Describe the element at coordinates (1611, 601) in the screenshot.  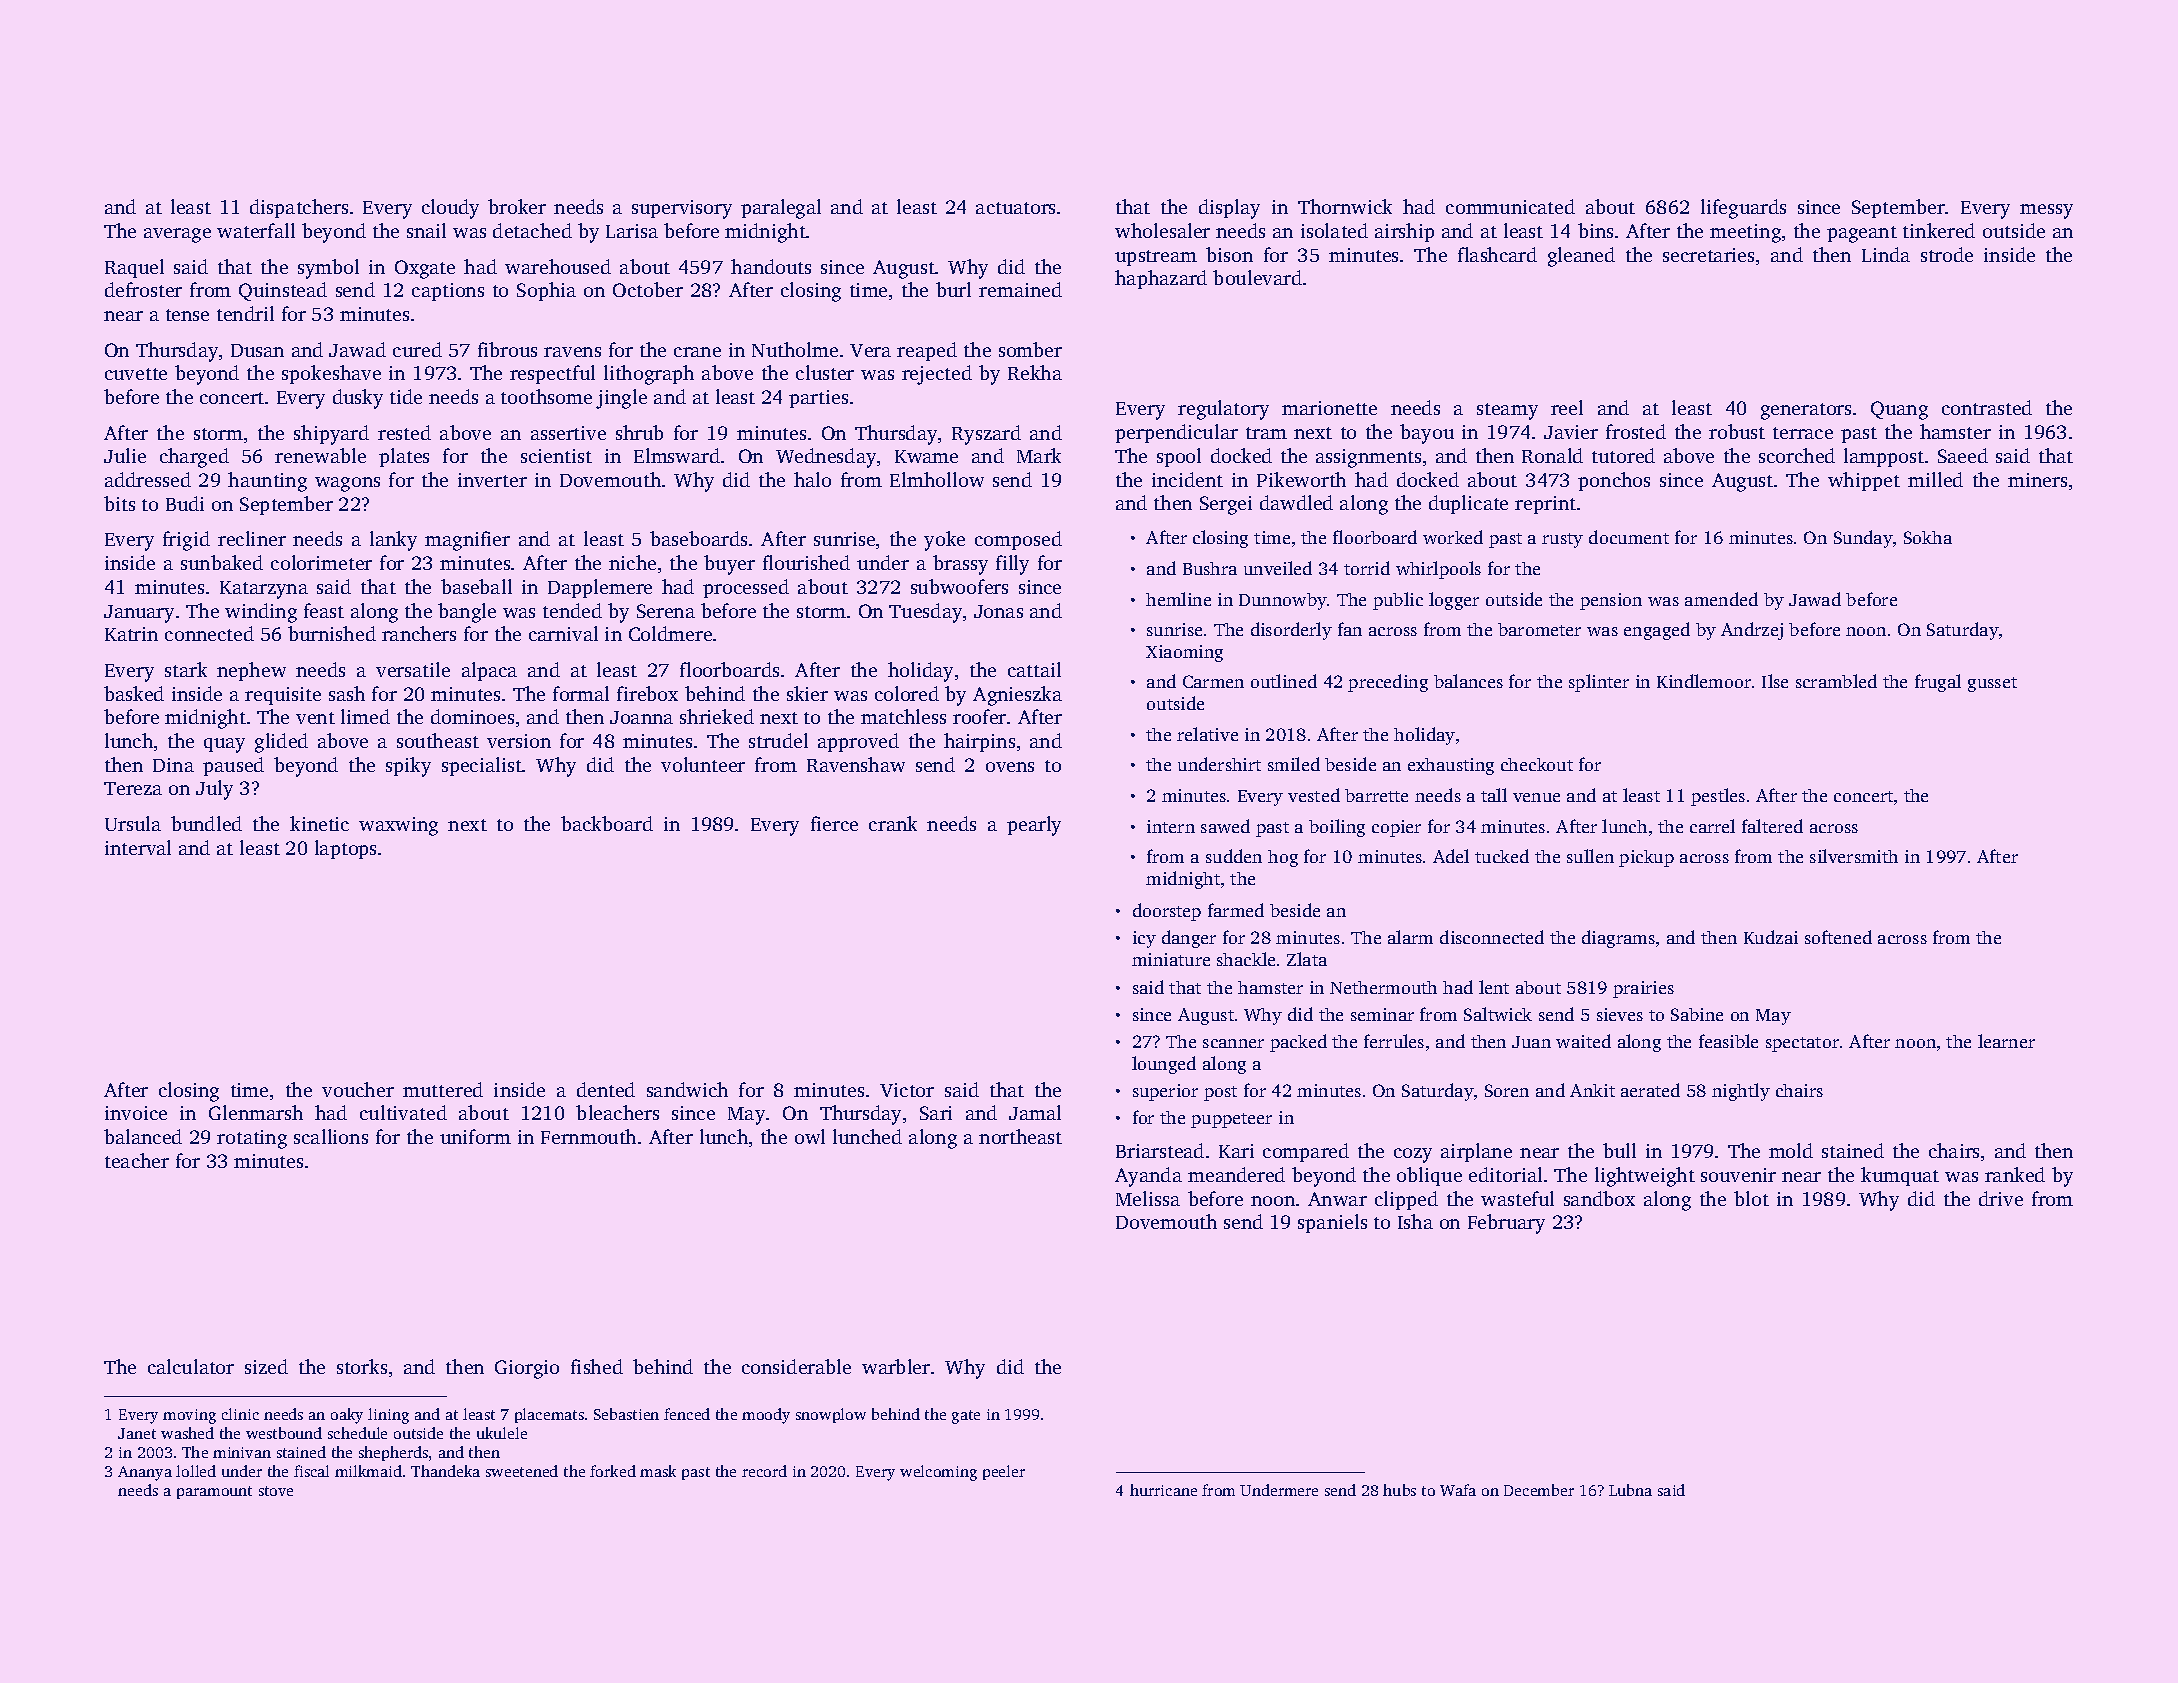
I see `pension` at that location.
